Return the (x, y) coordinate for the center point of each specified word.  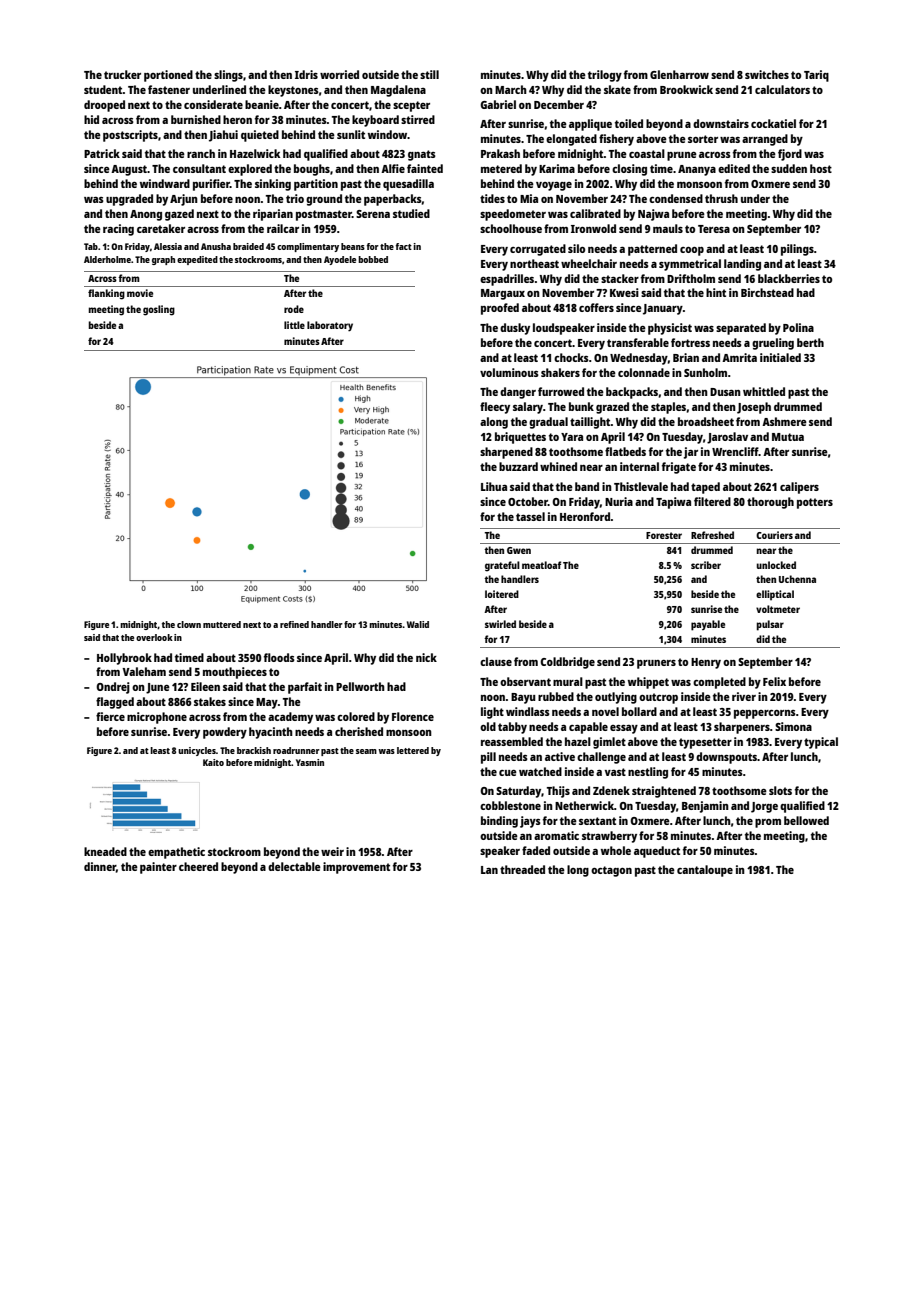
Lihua (494, 486)
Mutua (788, 437)
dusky (515, 329)
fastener (169, 89)
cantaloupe (705, 871)
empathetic (176, 853)
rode (294, 309)
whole (616, 850)
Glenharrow (679, 74)
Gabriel (498, 104)
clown (189, 624)
